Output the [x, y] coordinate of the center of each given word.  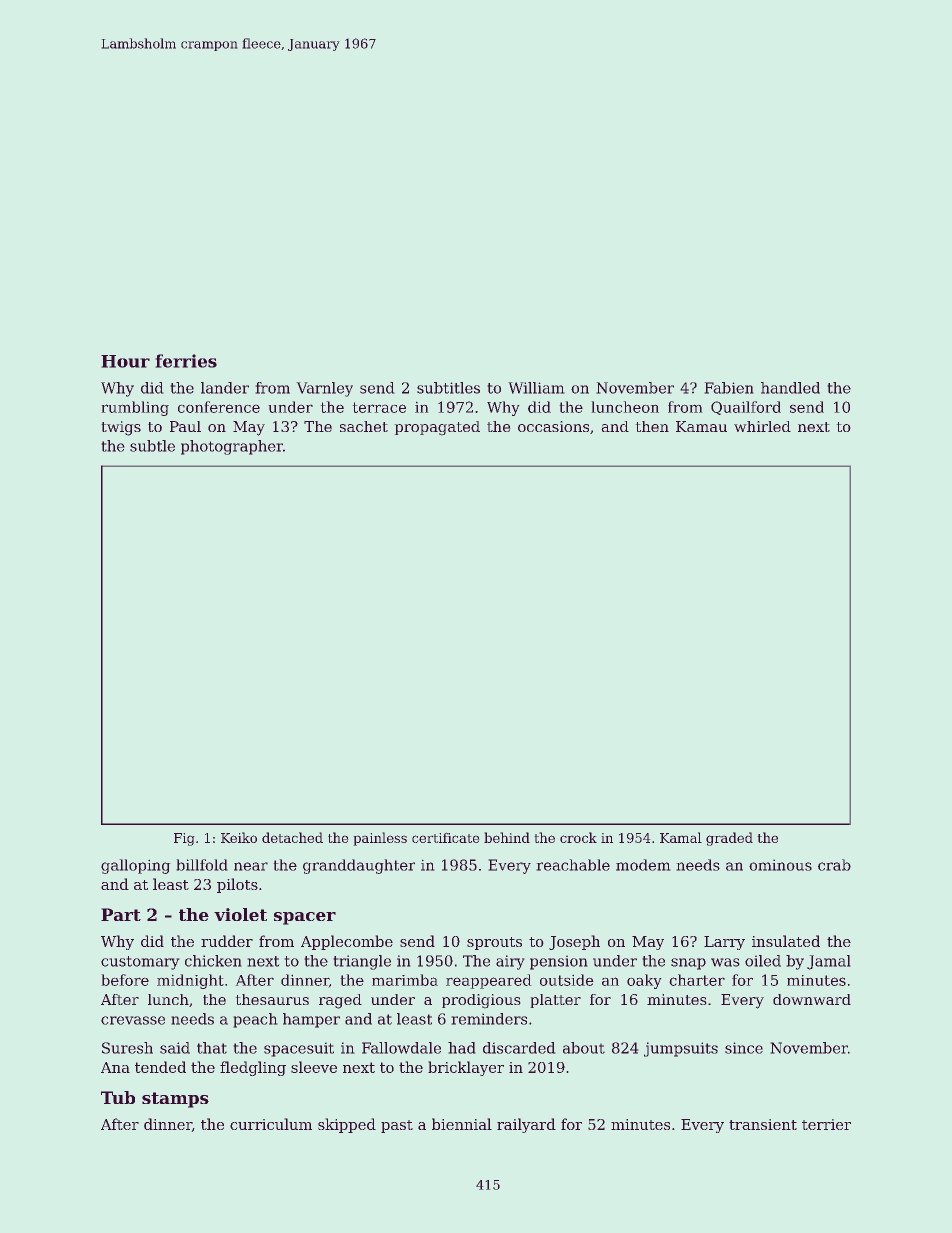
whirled [762, 426]
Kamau [701, 426]
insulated [786, 941]
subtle [152, 446]
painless [380, 839]
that [212, 1048]
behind [507, 837]
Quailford [746, 408]
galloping [136, 866]
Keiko [239, 837]
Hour [125, 361]
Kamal [681, 837]
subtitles [448, 388]
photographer [232, 447]
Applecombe [347, 942]
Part [121, 914]
